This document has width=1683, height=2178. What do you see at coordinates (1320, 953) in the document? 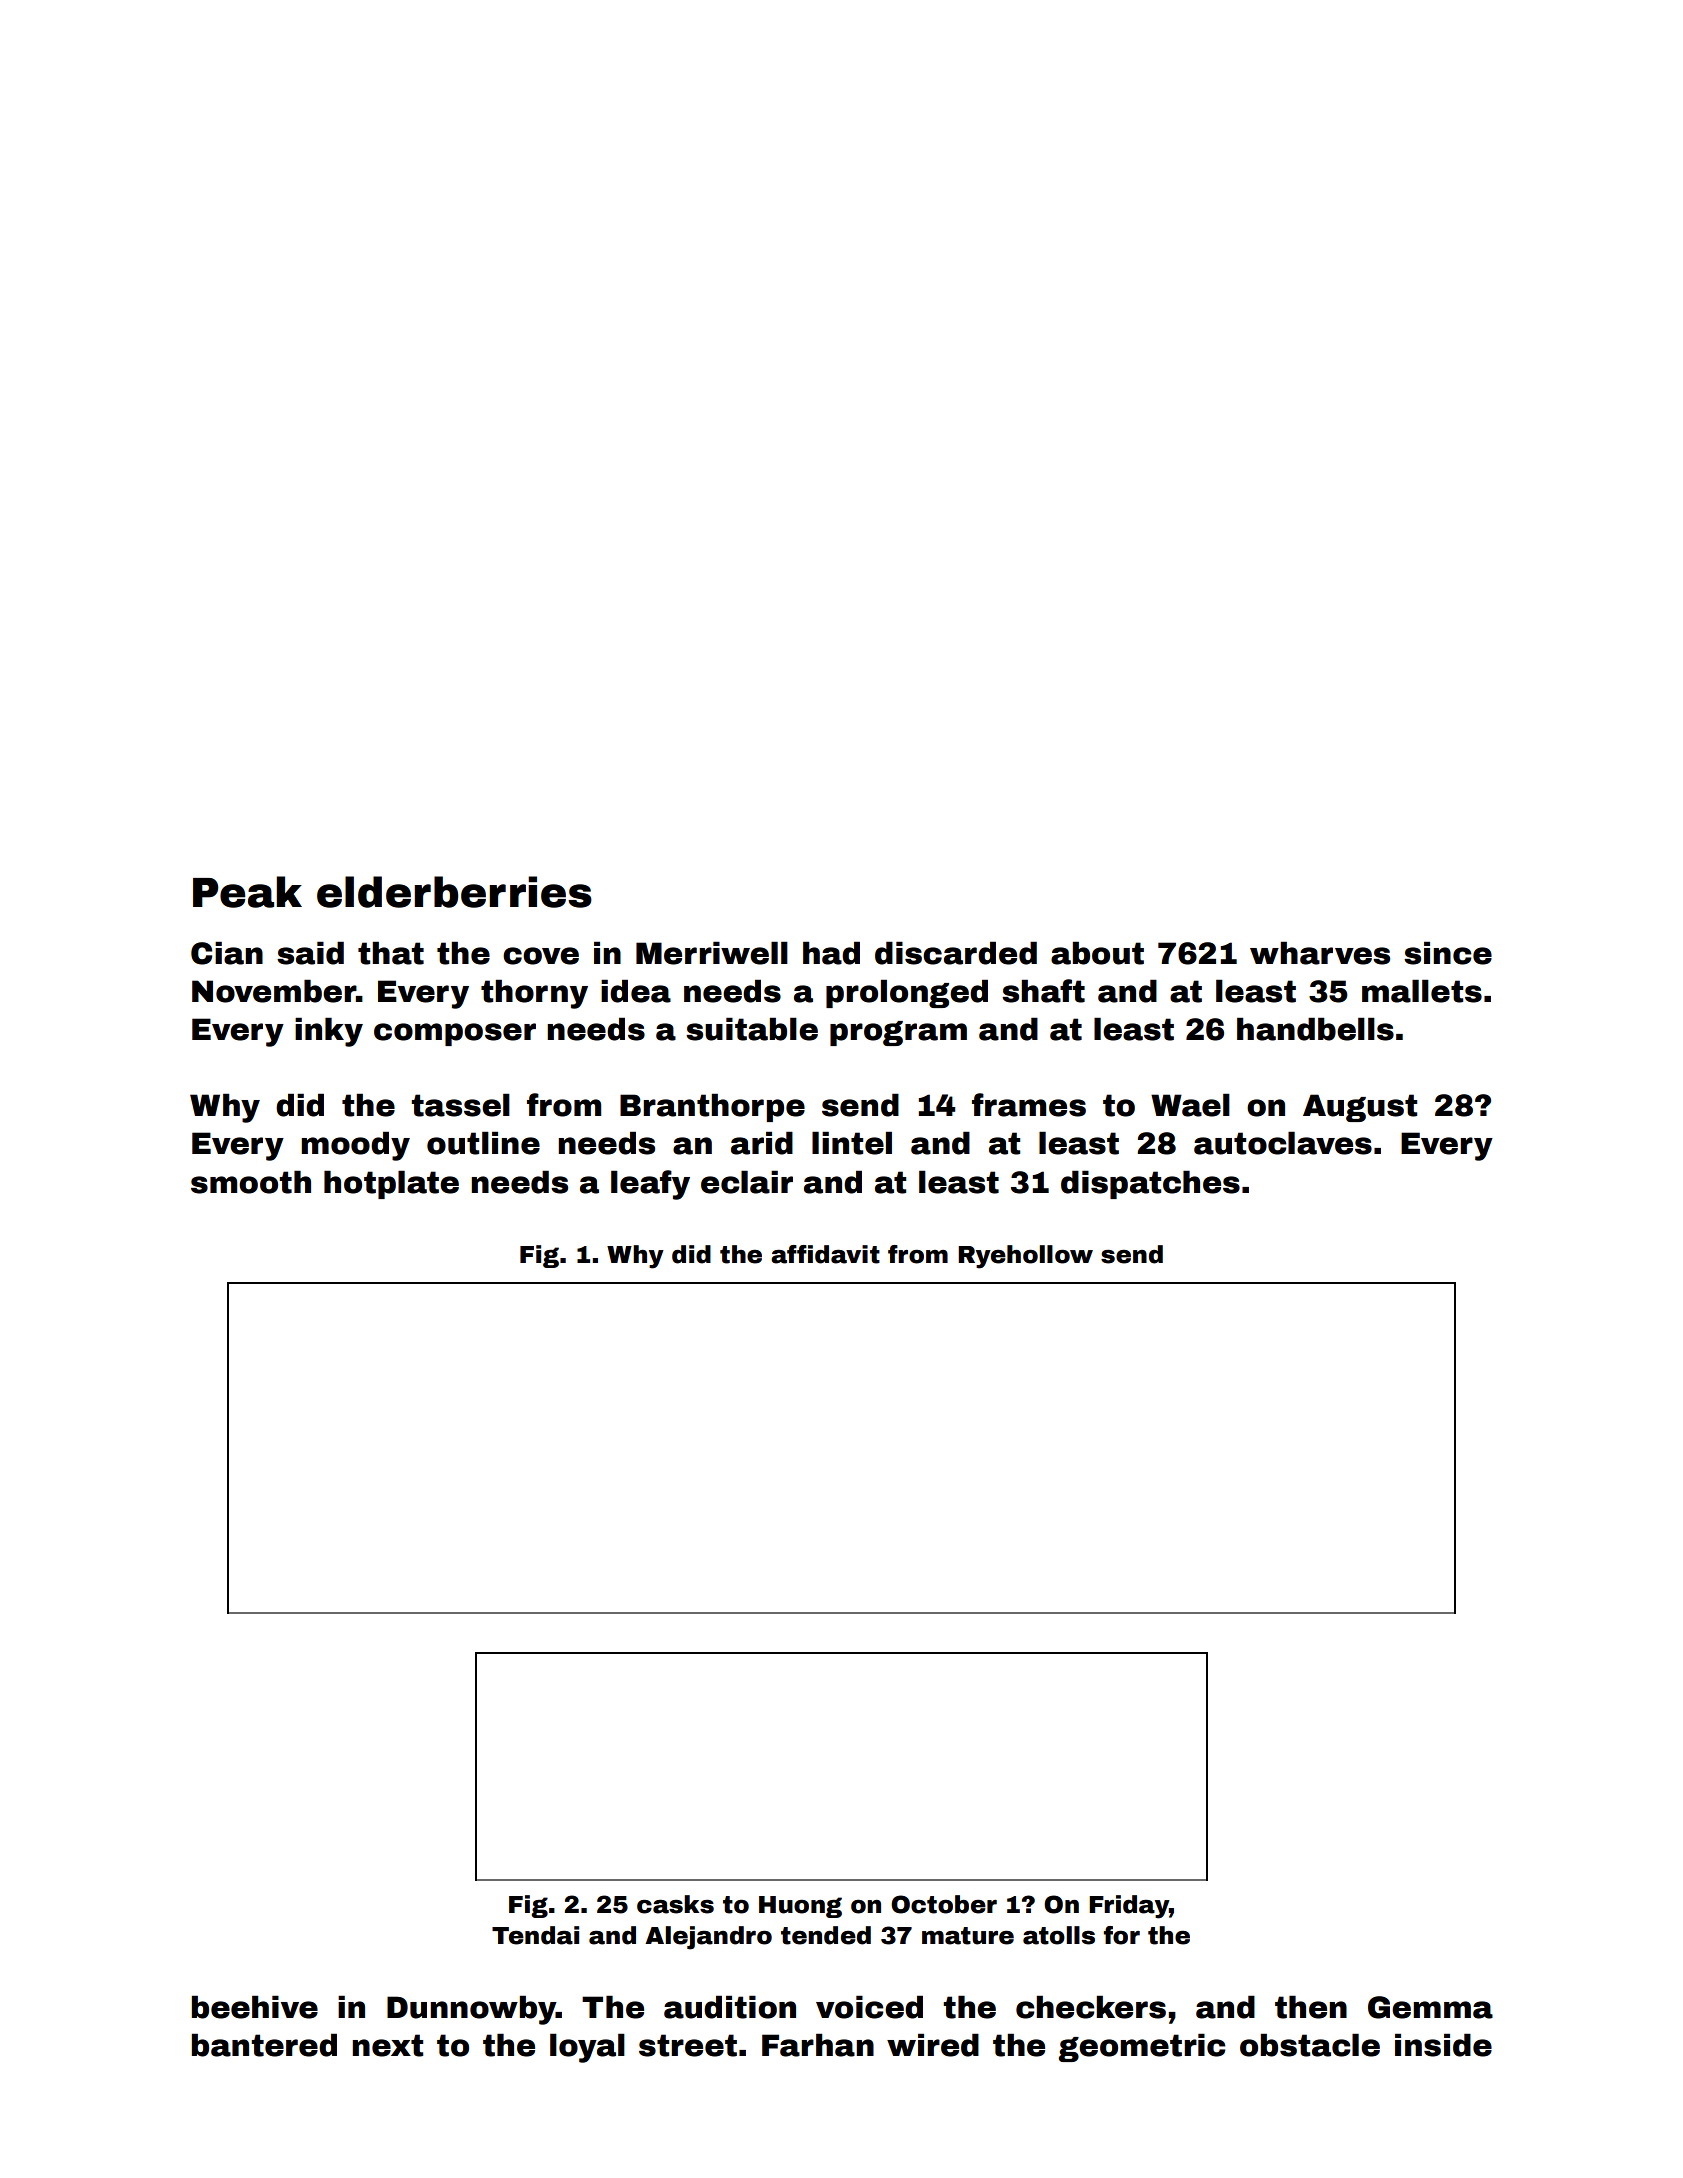
I see `wharves` at bounding box center [1320, 953].
